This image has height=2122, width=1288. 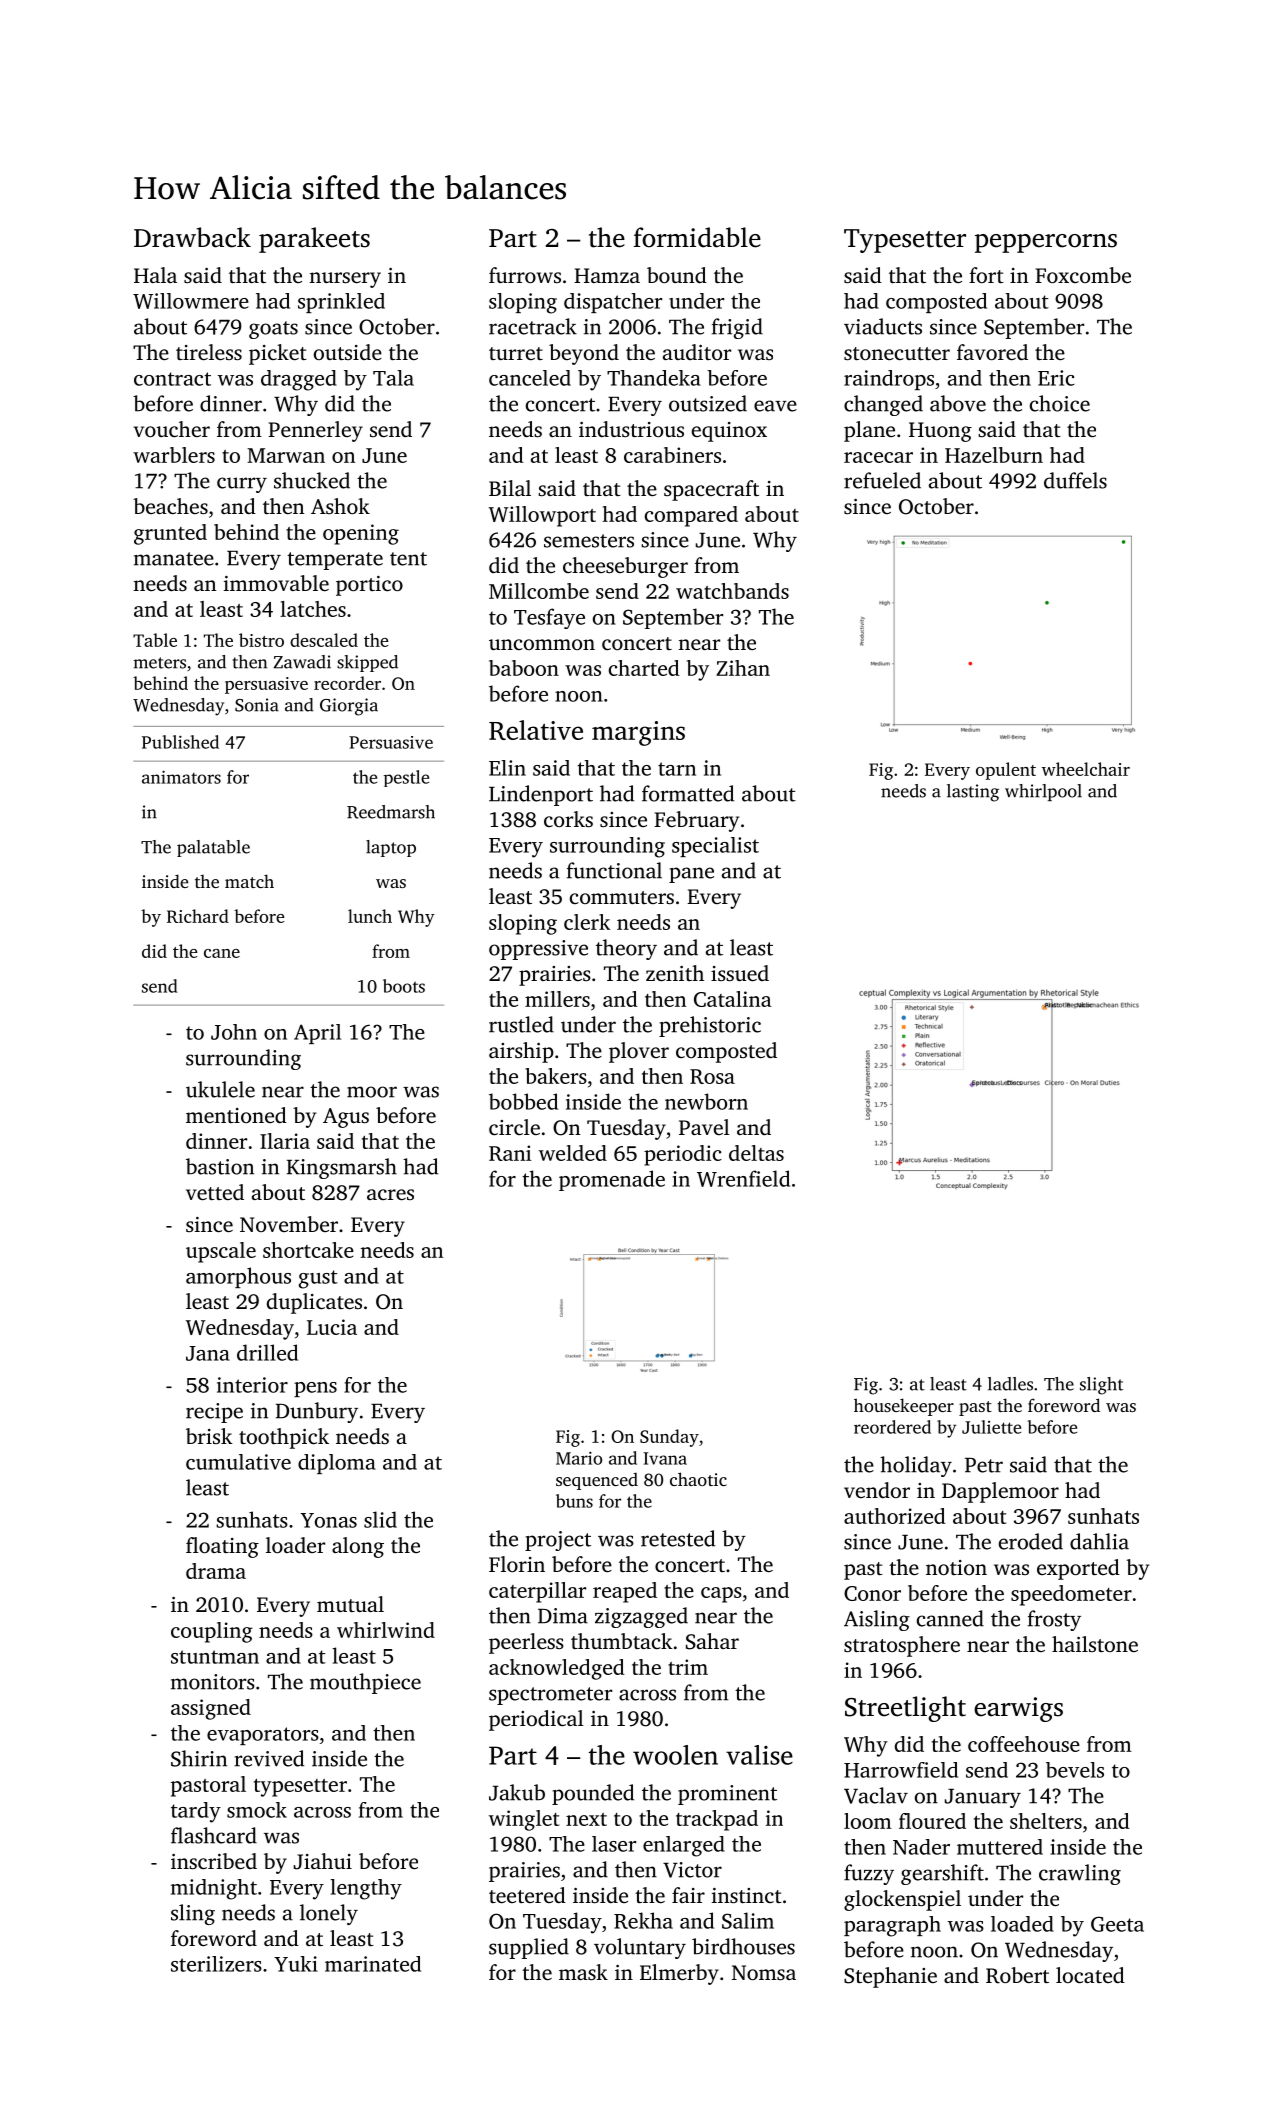 What do you see at coordinates (209, 1436) in the image?
I see `brisk` at bounding box center [209, 1436].
